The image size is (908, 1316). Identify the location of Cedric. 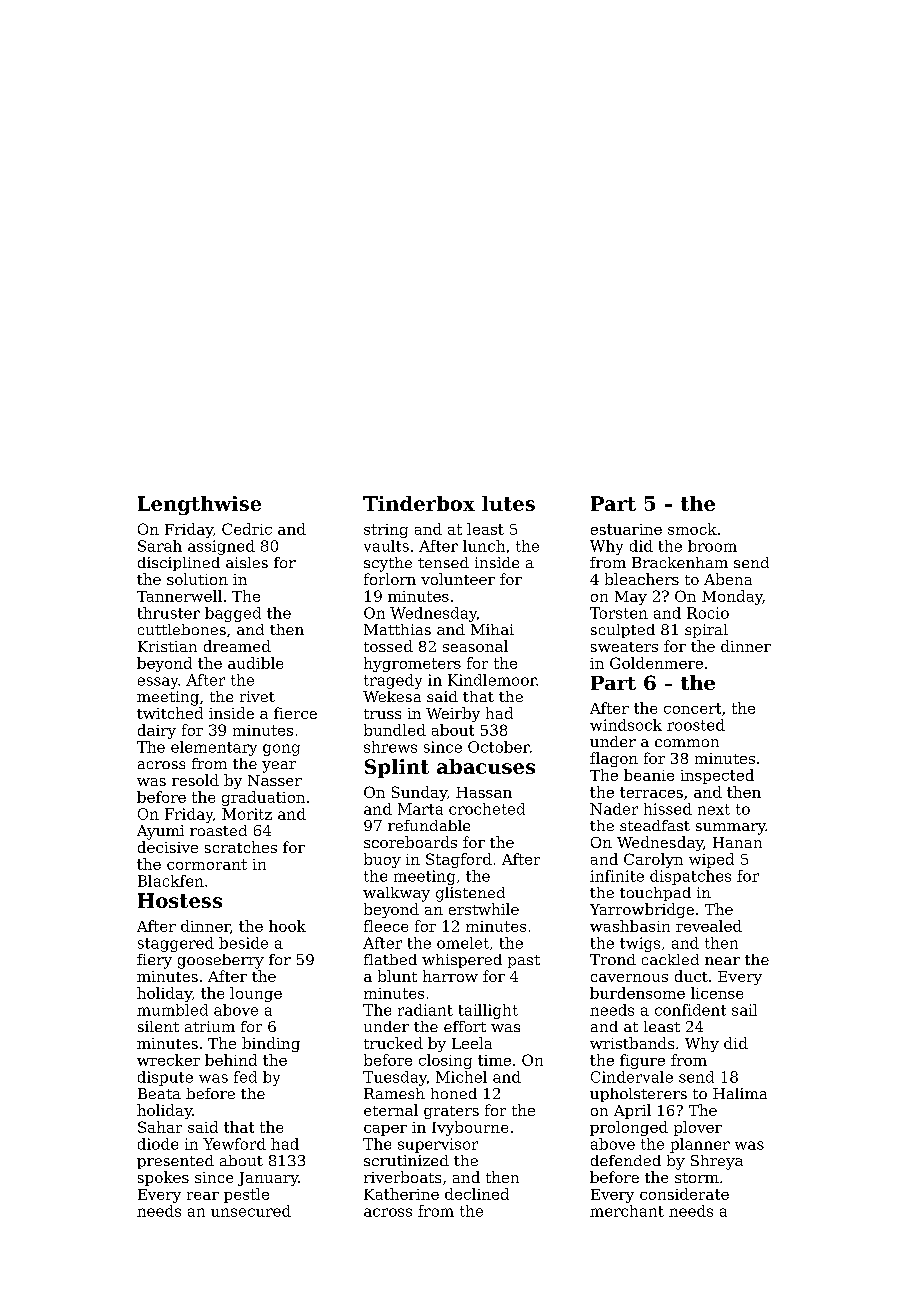
(247, 529).
